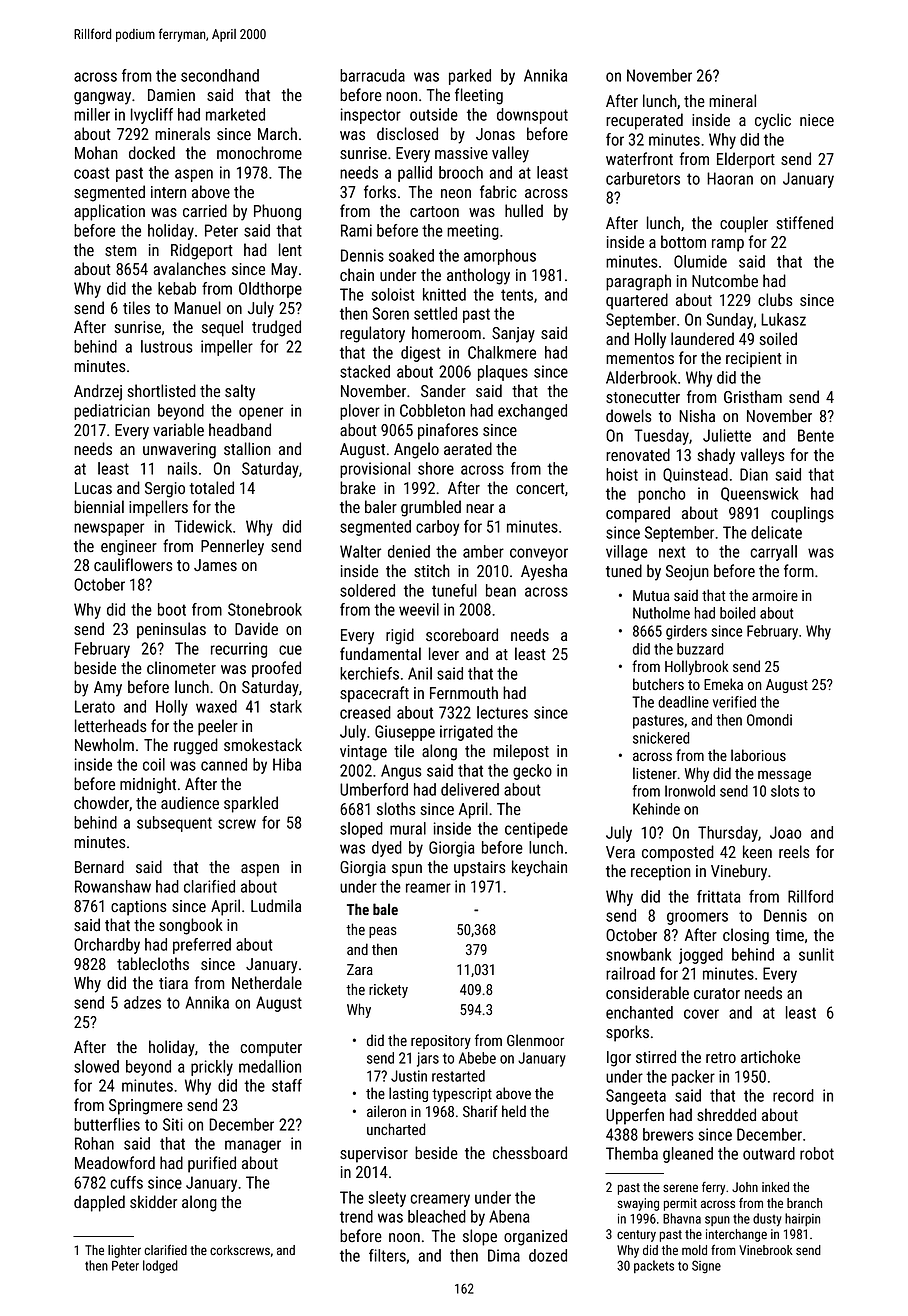  Describe the element at coordinates (181, 667) in the screenshot. I see `clinometer` at that location.
